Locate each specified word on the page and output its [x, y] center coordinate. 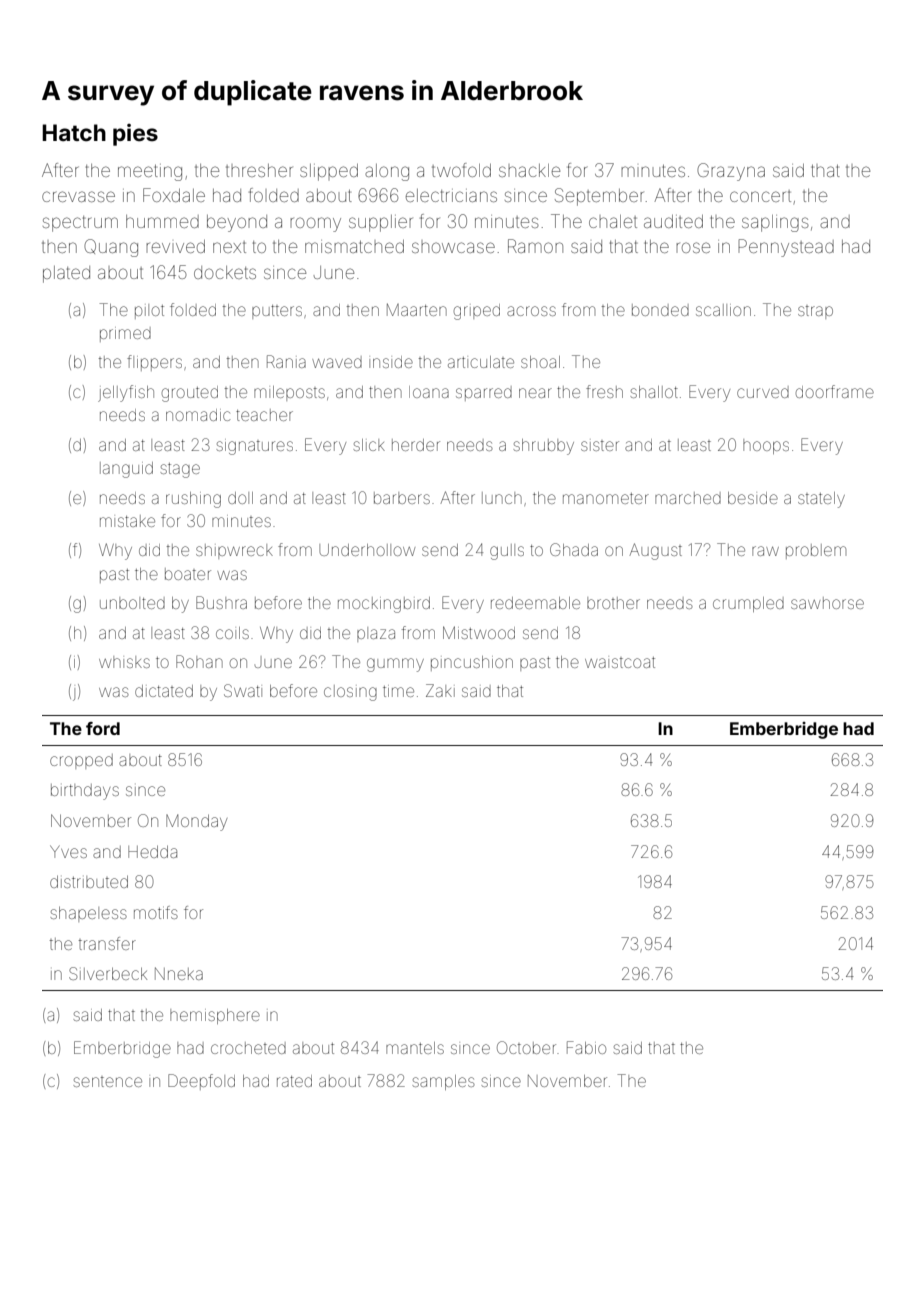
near [535, 393]
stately [821, 500]
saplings [775, 223]
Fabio [586, 1047]
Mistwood [479, 632]
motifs [156, 912]
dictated [164, 691]
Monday [196, 822]
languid [126, 470]
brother [613, 603]
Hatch [74, 133]
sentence [107, 1082]
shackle [529, 170]
